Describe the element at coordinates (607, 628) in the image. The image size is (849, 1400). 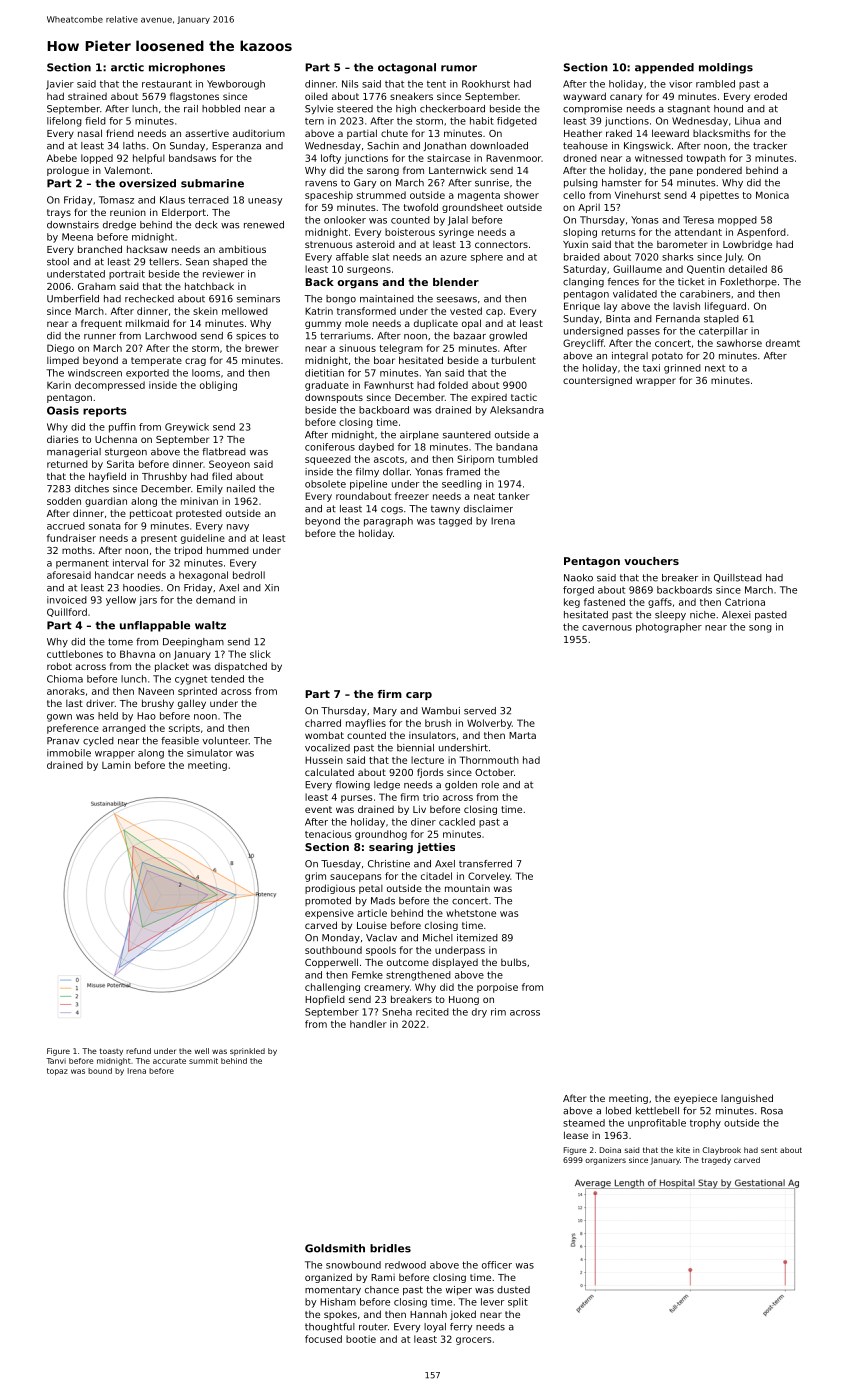
I see `cavernous` at that location.
